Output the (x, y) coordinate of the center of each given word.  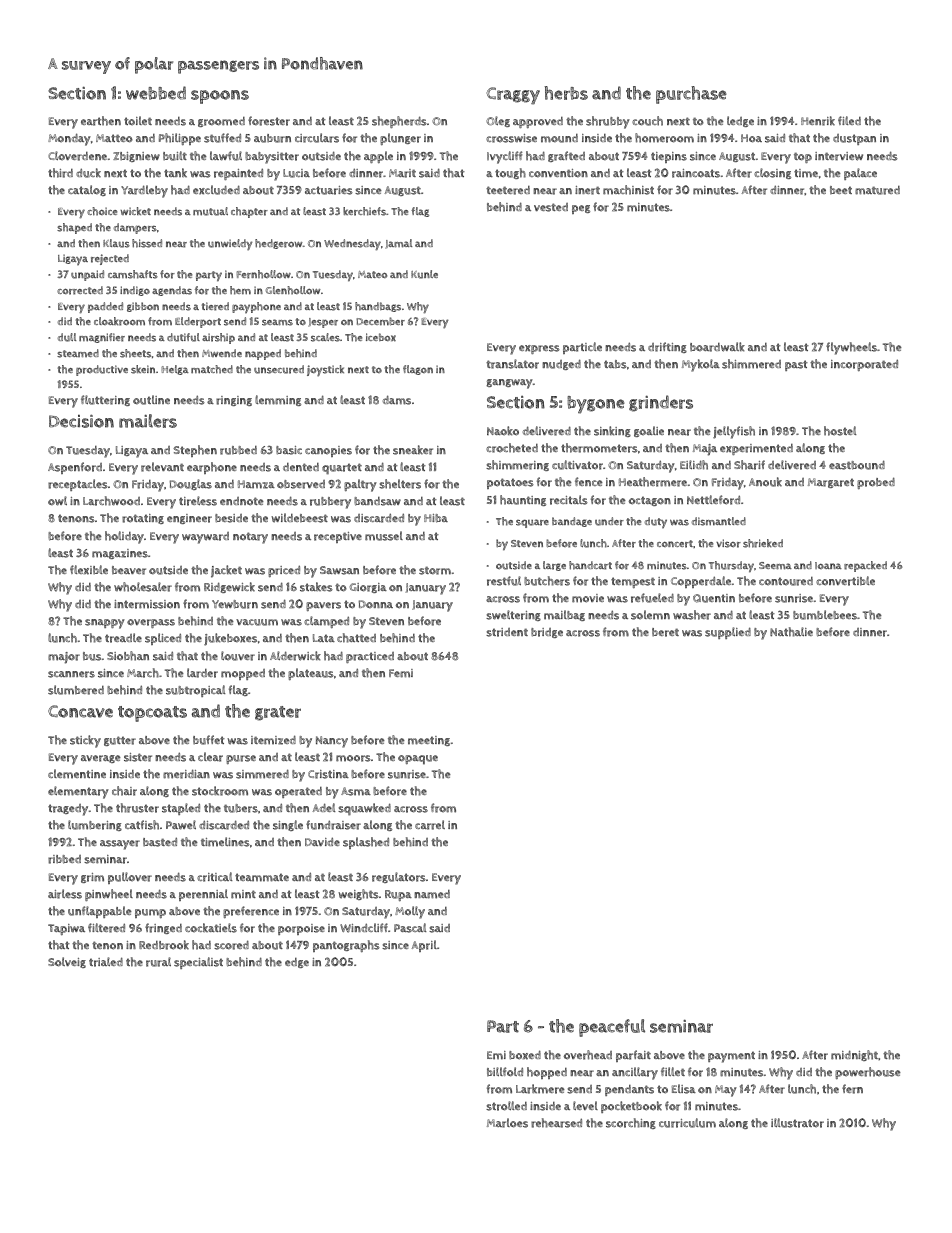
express (539, 349)
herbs (566, 93)
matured (877, 190)
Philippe (180, 139)
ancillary (635, 1073)
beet (841, 190)
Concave (80, 711)
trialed (106, 962)
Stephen (195, 451)
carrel (430, 825)
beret (665, 632)
